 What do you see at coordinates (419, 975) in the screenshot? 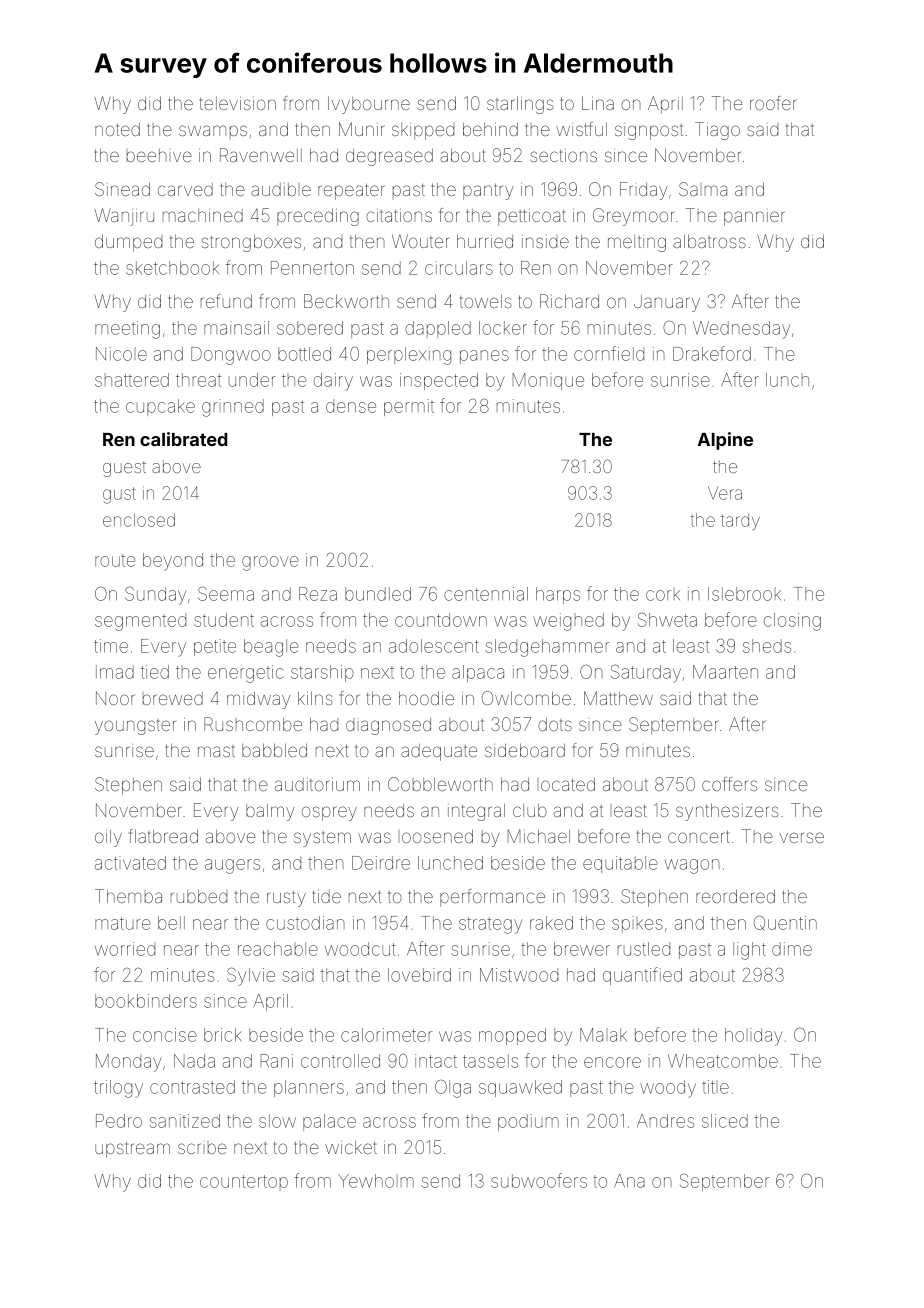
I see `lovebird` at bounding box center [419, 975].
